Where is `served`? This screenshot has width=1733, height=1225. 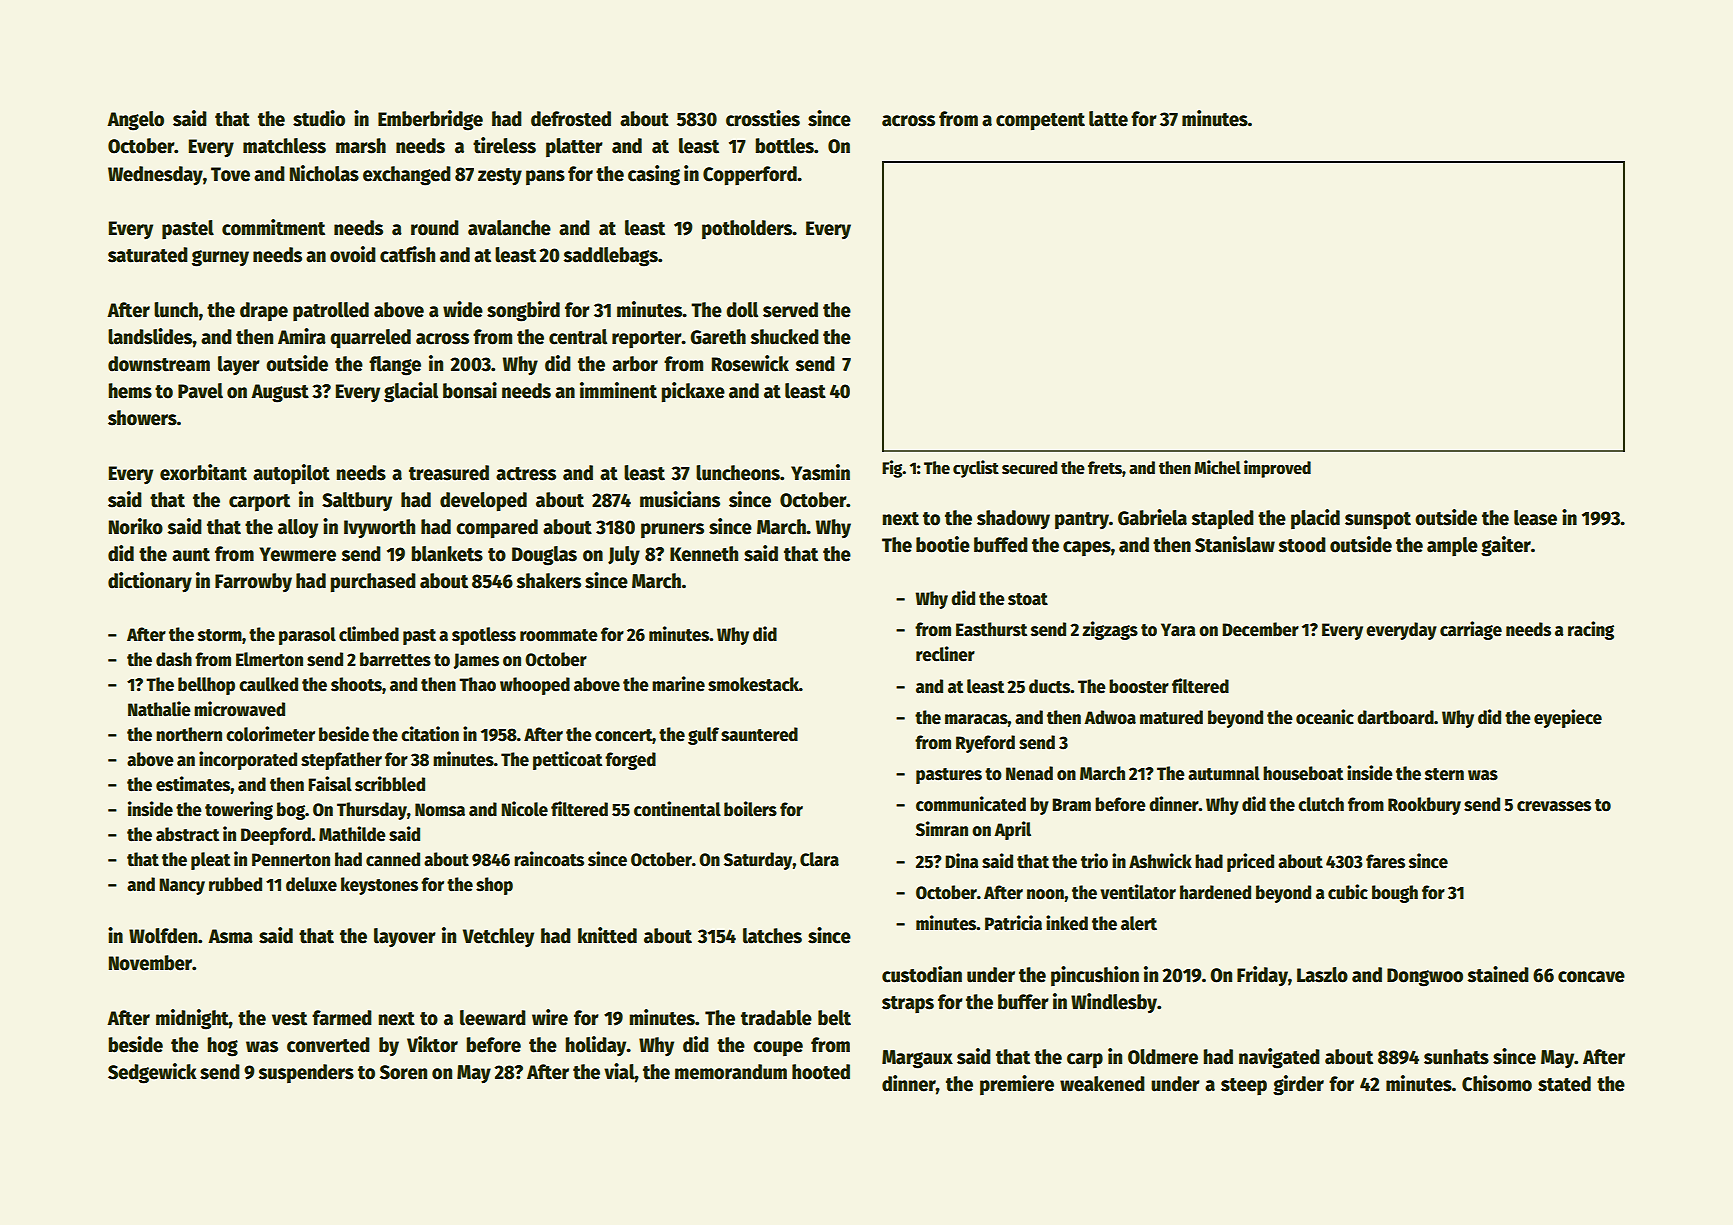 served is located at coordinates (790, 310).
